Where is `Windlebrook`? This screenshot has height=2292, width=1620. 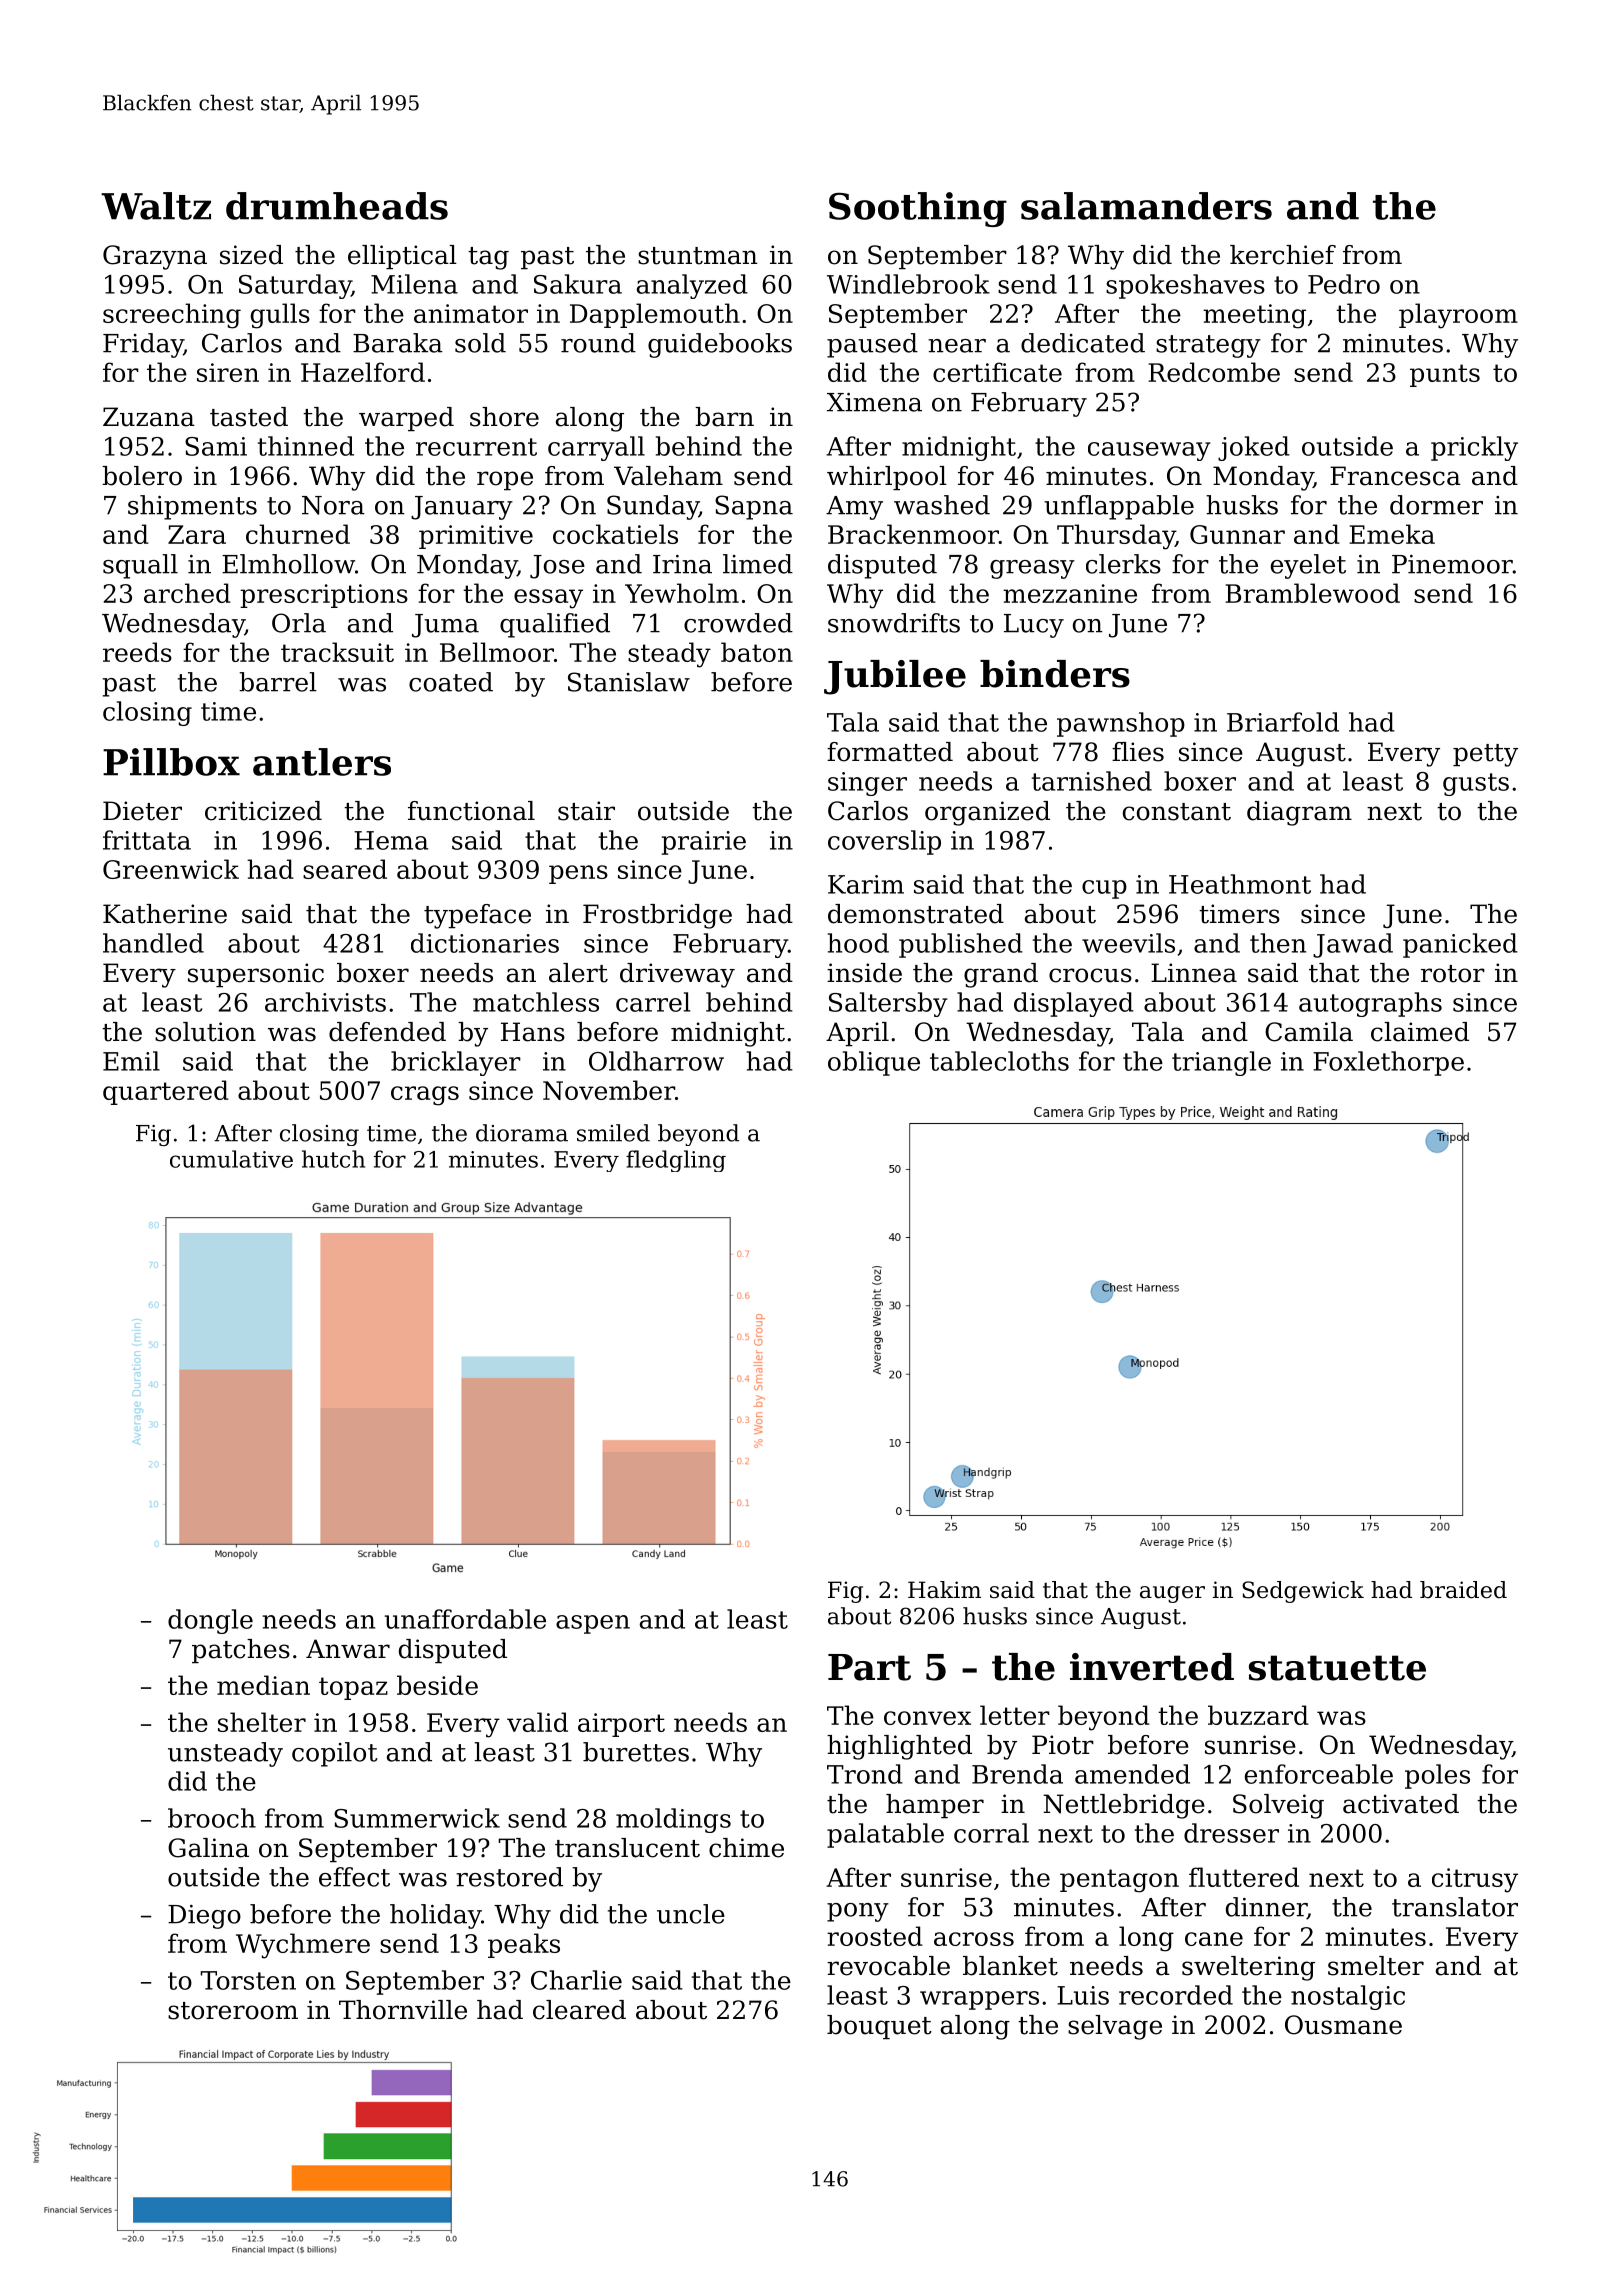 Windlebrook is located at coordinates (908, 284).
